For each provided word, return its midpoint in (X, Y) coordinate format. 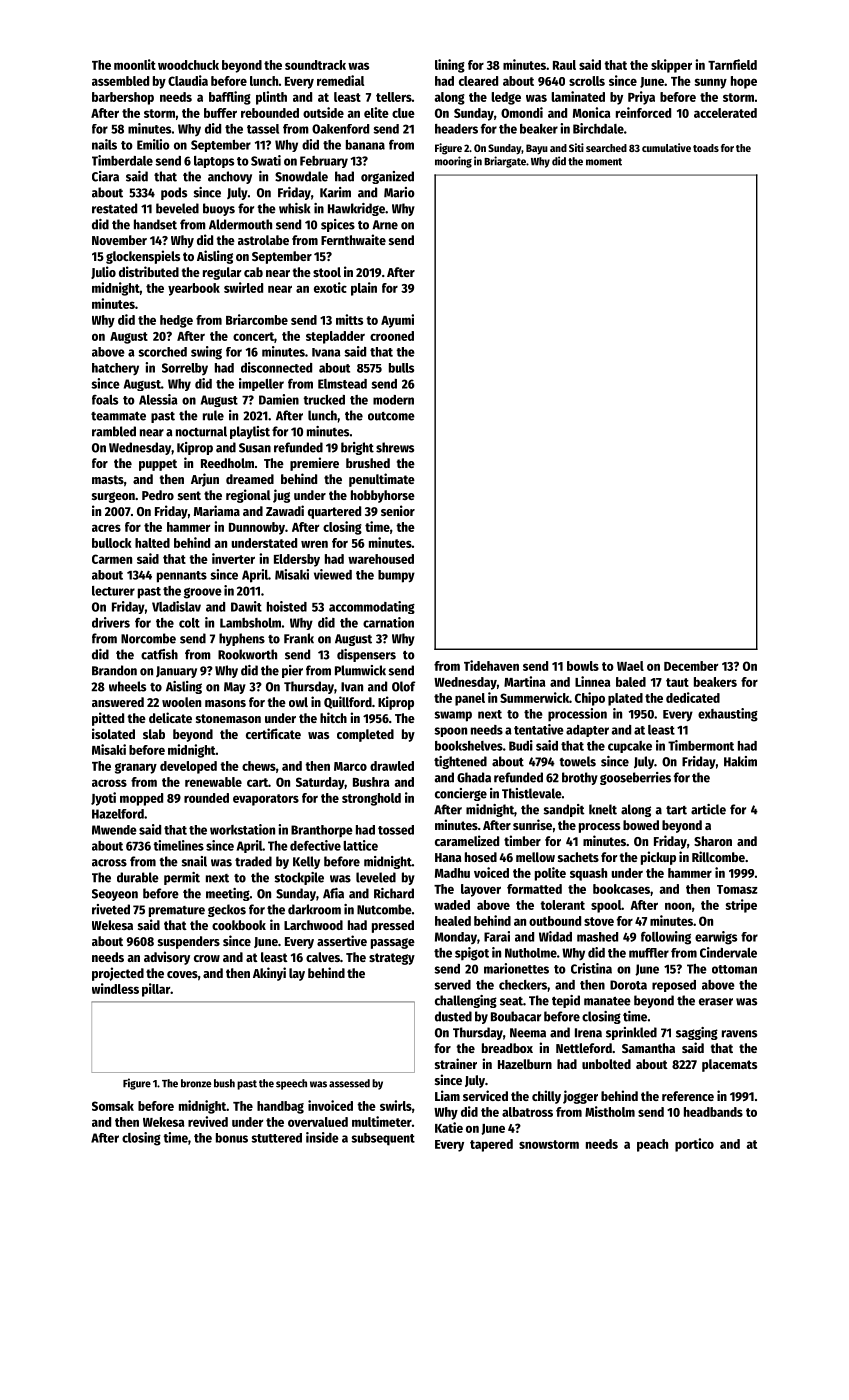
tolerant (562, 905)
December (691, 666)
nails (104, 144)
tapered (491, 1145)
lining (450, 66)
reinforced (643, 112)
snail (194, 861)
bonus (232, 1138)
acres (106, 528)
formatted (534, 889)
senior (398, 510)
